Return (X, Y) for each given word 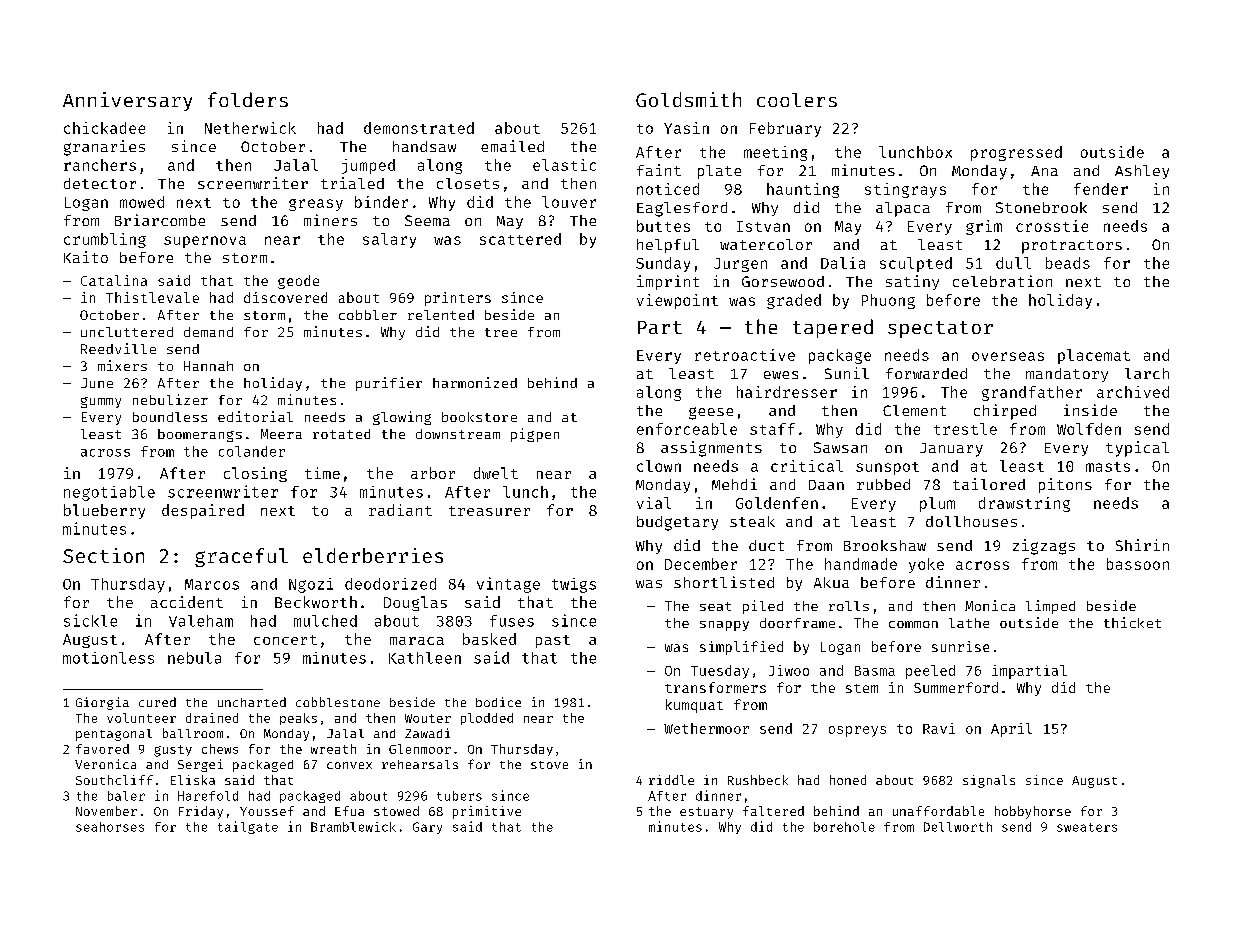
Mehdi (734, 484)
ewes (781, 375)
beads (1068, 263)
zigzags (1044, 547)
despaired (203, 511)
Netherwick (250, 128)
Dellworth (958, 827)
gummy (101, 402)
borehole (844, 827)
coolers (797, 100)
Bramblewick (353, 827)
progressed (1016, 153)
